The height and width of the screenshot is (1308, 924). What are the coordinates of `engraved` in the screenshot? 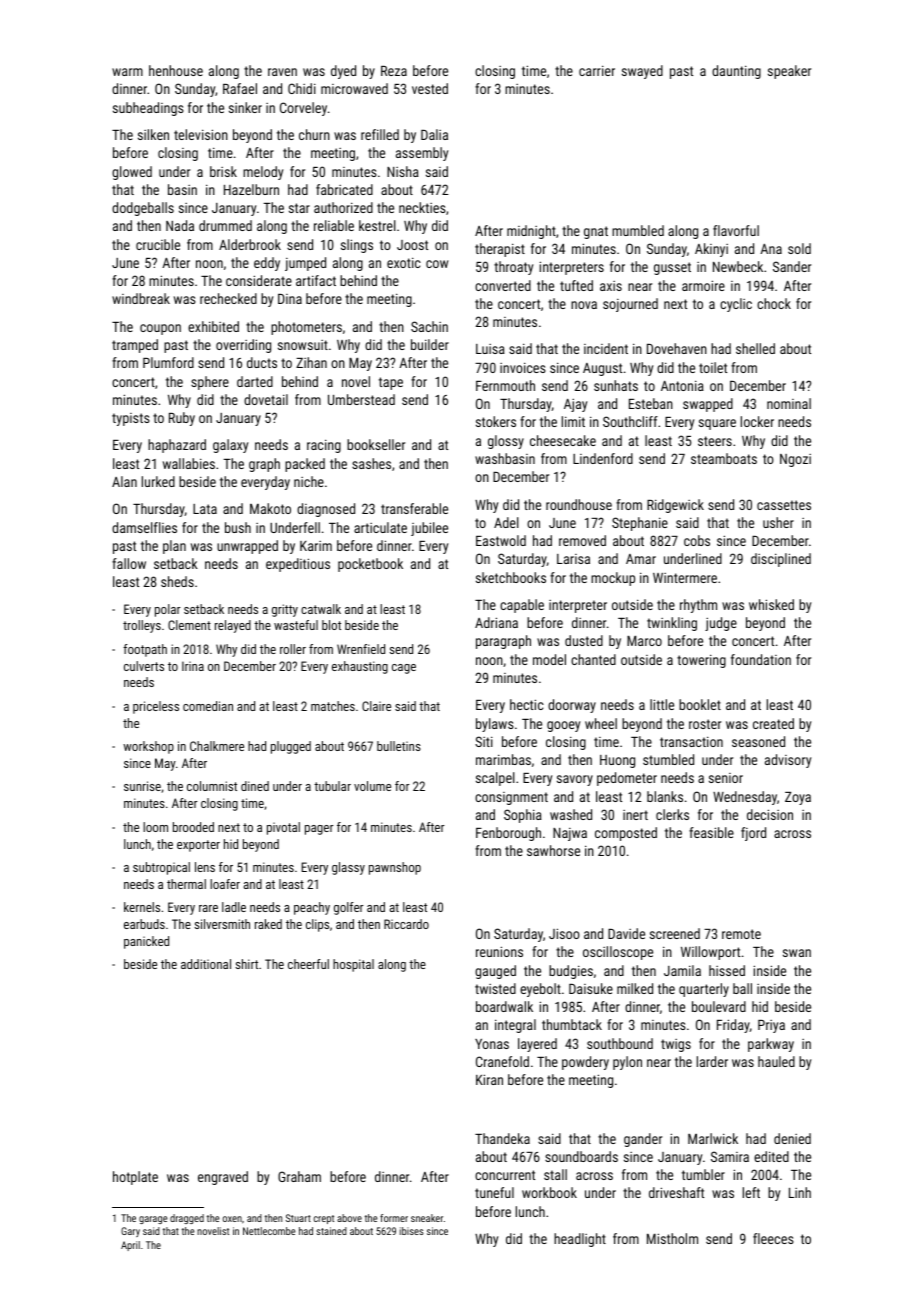 It's located at (223, 1178).
